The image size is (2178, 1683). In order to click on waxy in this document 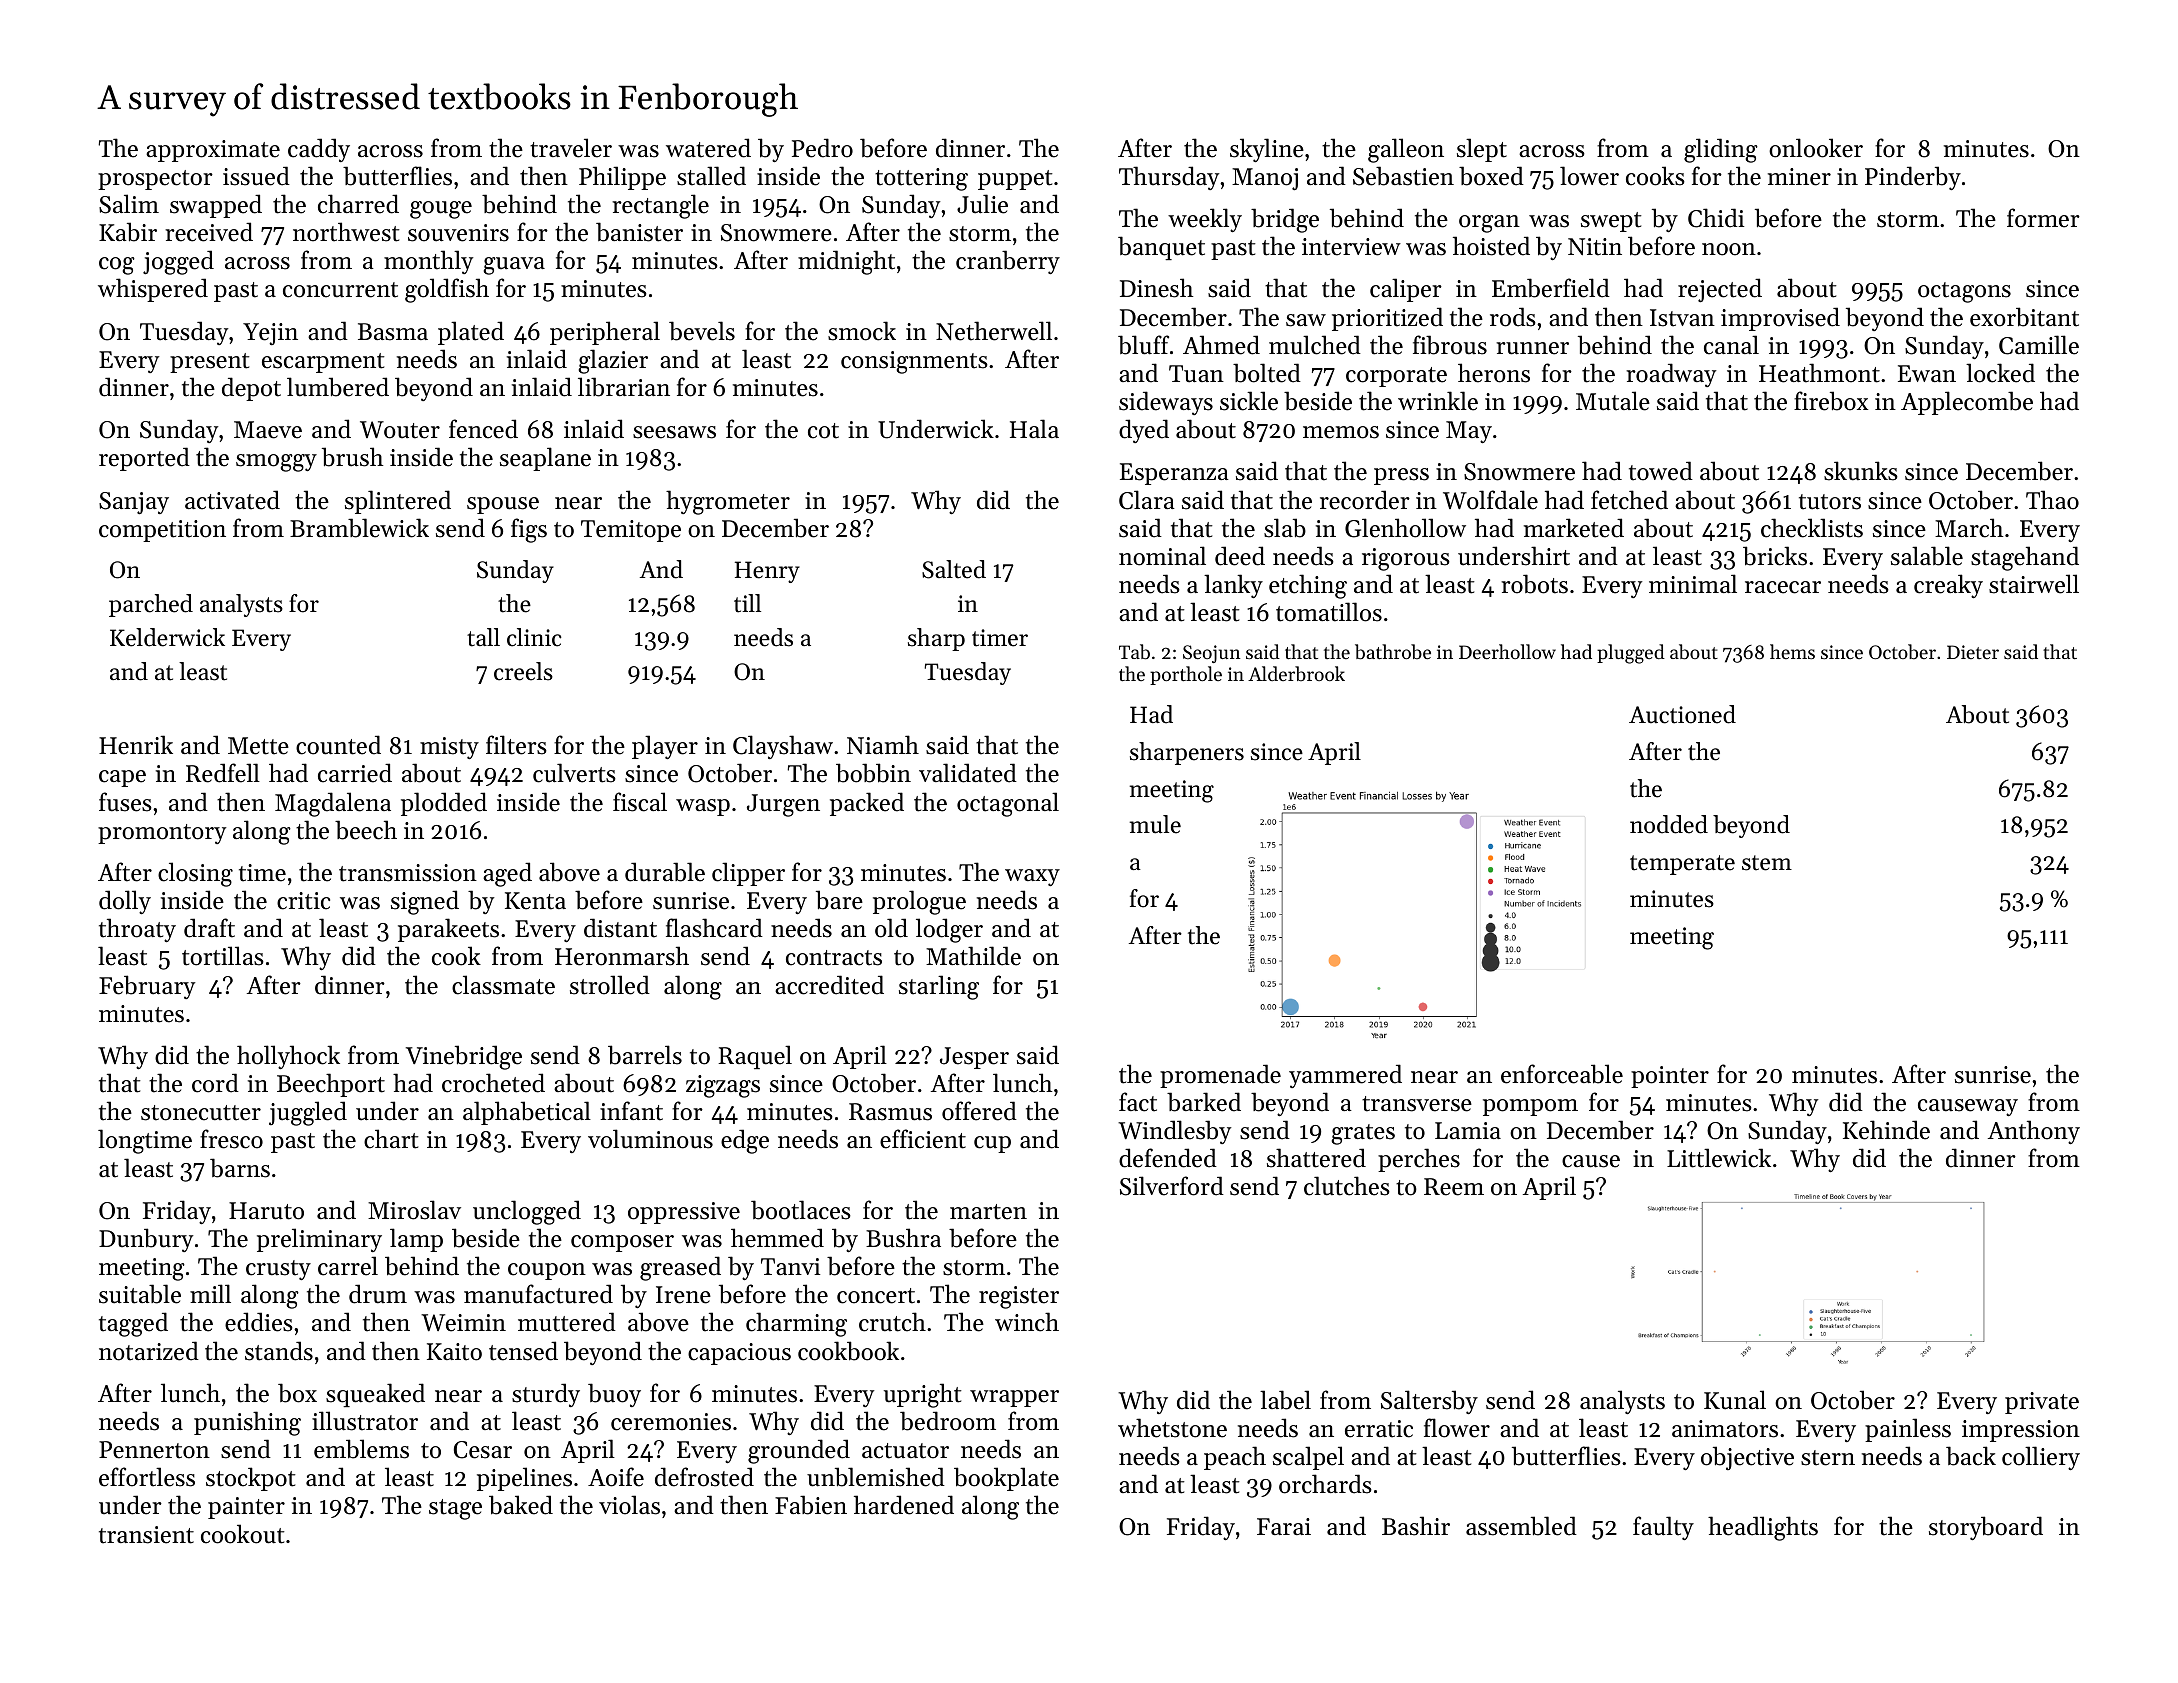, I will do `click(1032, 877)`.
